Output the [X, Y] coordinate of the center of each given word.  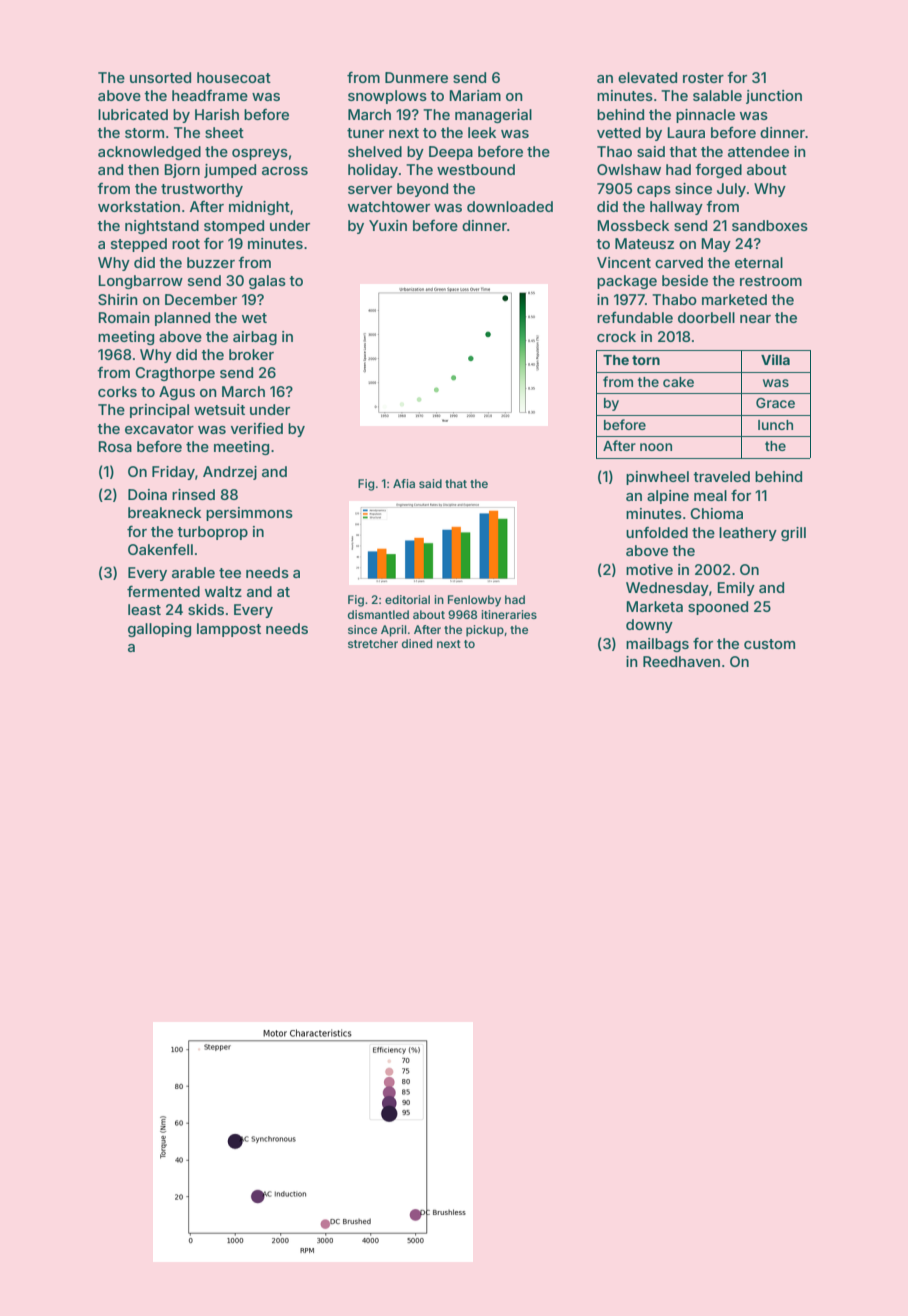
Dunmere [416, 77]
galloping [159, 630]
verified [257, 428]
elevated [647, 77]
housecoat [234, 77]
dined [417, 643]
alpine [668, 497]
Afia [404, 483]
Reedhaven [681, 661]
